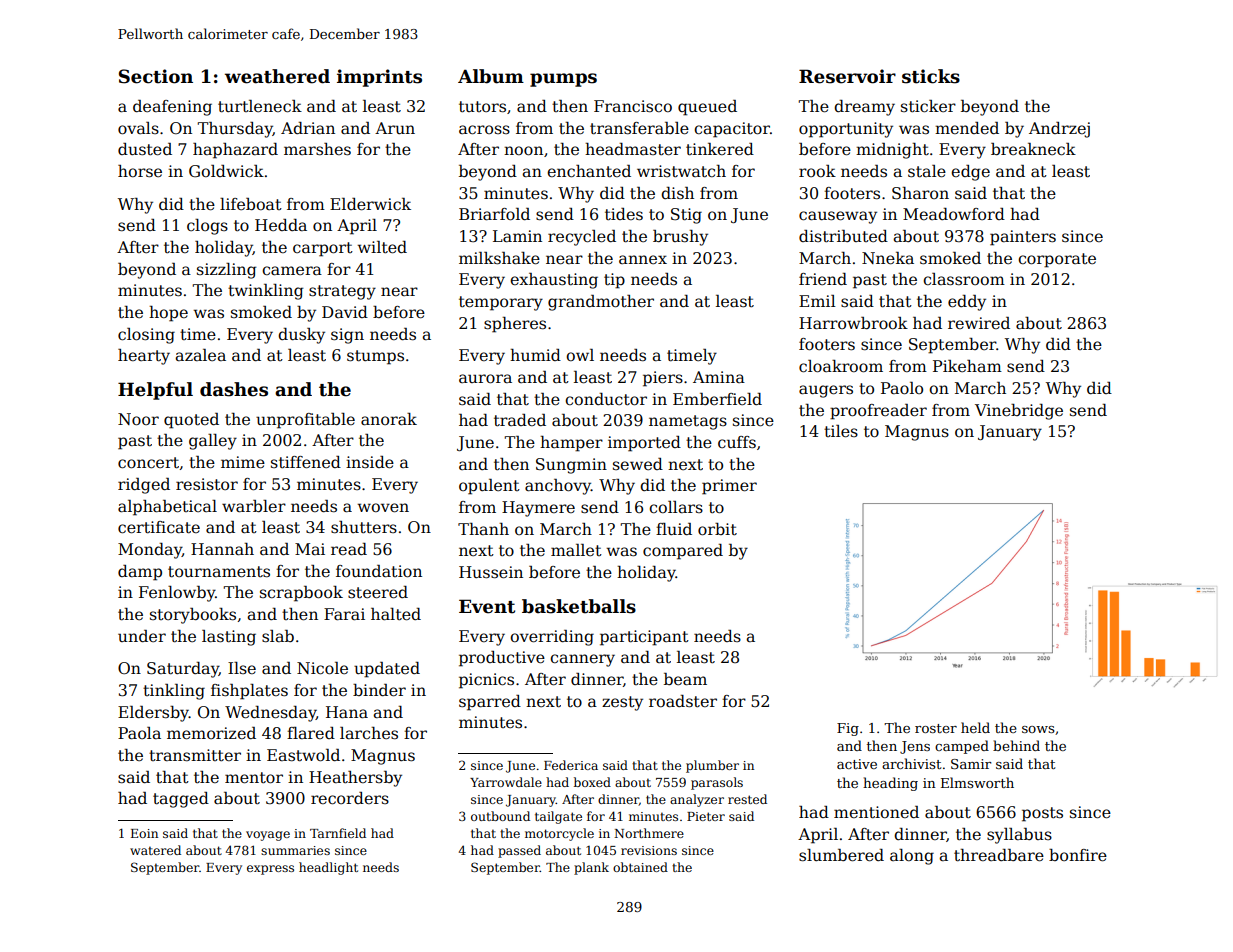 Image resolution: width=1233 pixels, height=952 pixels. Describe the element at coordinates (579, 606) in the page. I see `basketballs` at that location.
